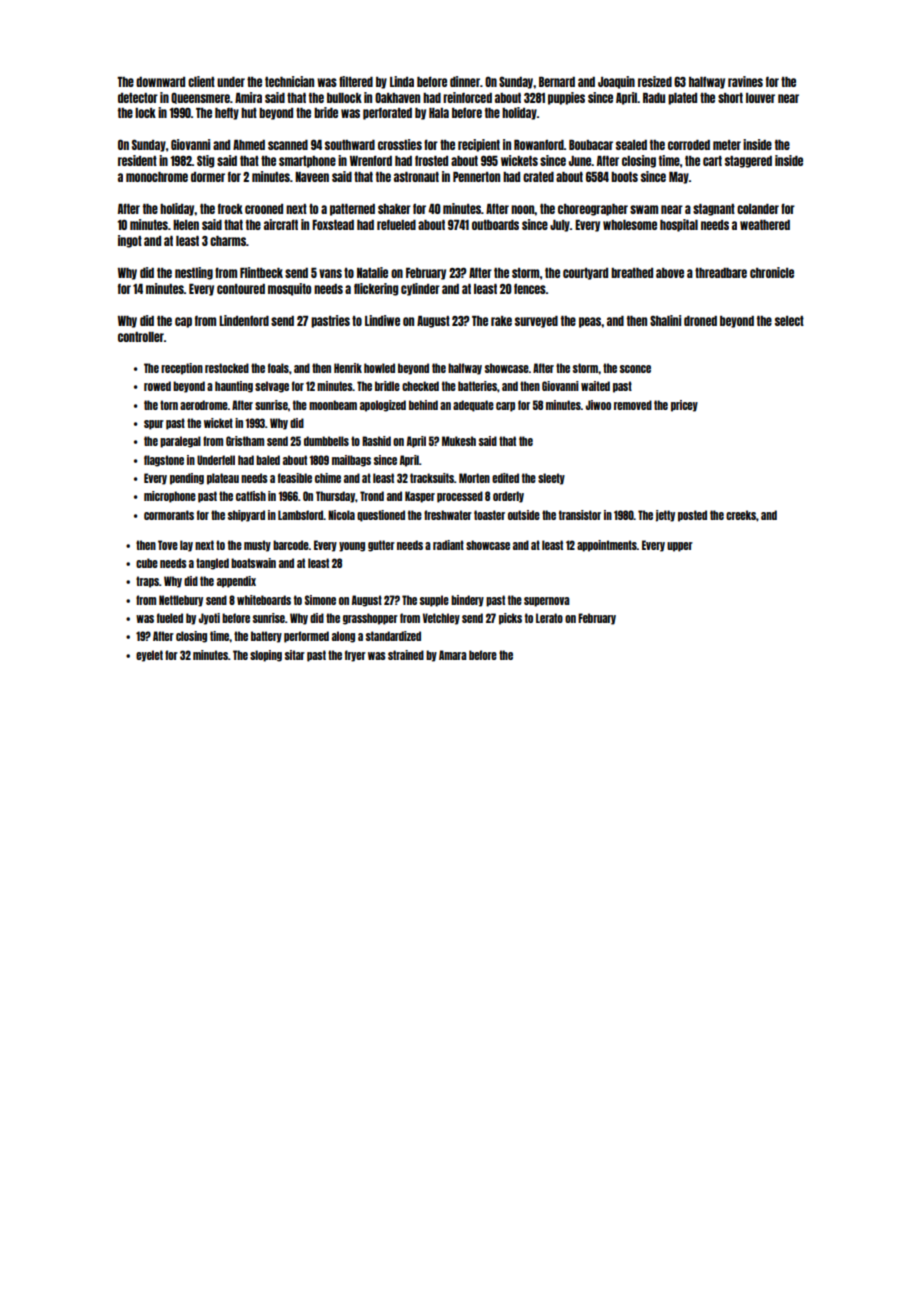 The height and width of the page is (1308, 924). What do you see at coordinates (524, 515) in the page?
I see `outside` at bounding box center [524, 515].
